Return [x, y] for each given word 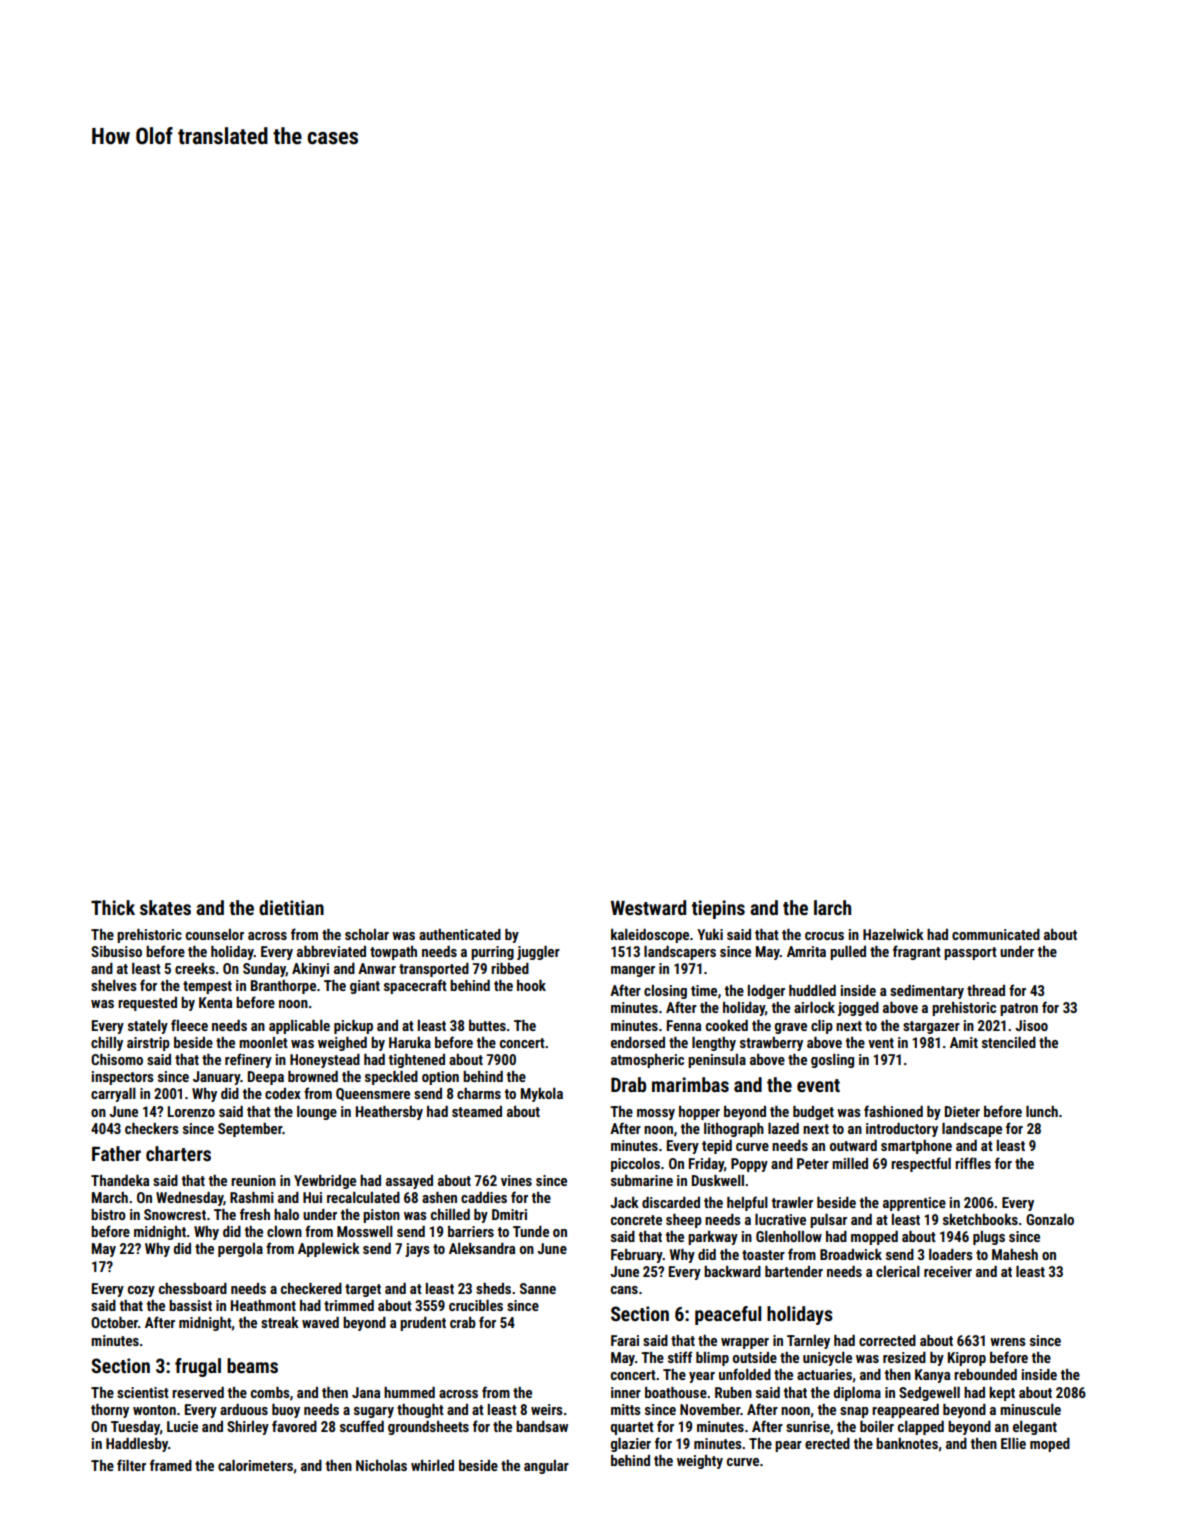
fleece [189, 1025]
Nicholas [381, 1465]
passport [970, 953]
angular [546, 1467]
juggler [538, 953]
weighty [700, 1462]
